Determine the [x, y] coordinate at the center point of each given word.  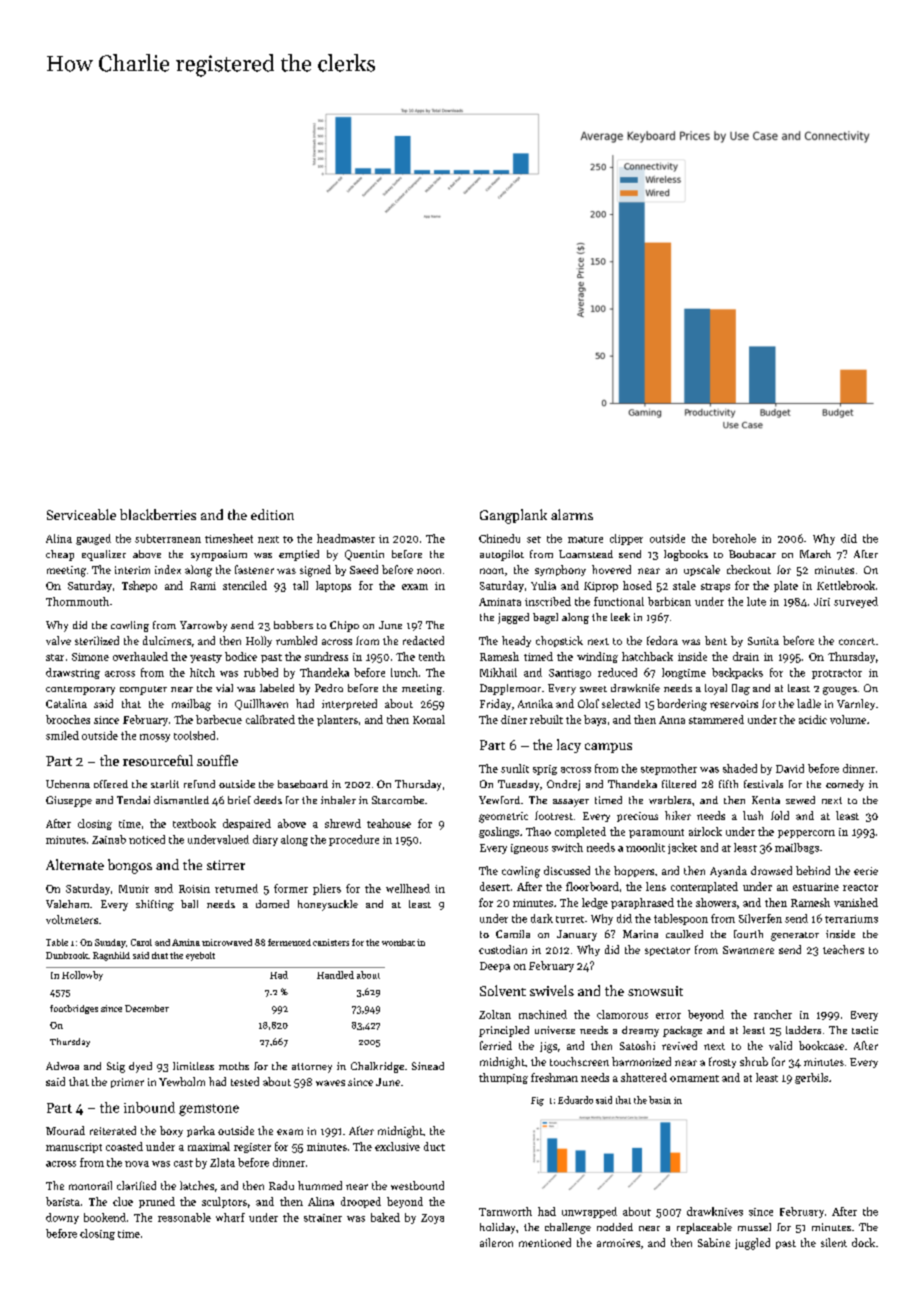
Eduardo [575, 1100]
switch [567, 847]
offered [111, 784]
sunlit [515, 768]
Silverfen [760, 918]
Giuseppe [69, 801]
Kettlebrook [846, 585]
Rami [203, 586]
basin [660, 1100]
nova [137, 1164]
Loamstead [586, 554]
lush [753, 815]
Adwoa [62, 1066]
